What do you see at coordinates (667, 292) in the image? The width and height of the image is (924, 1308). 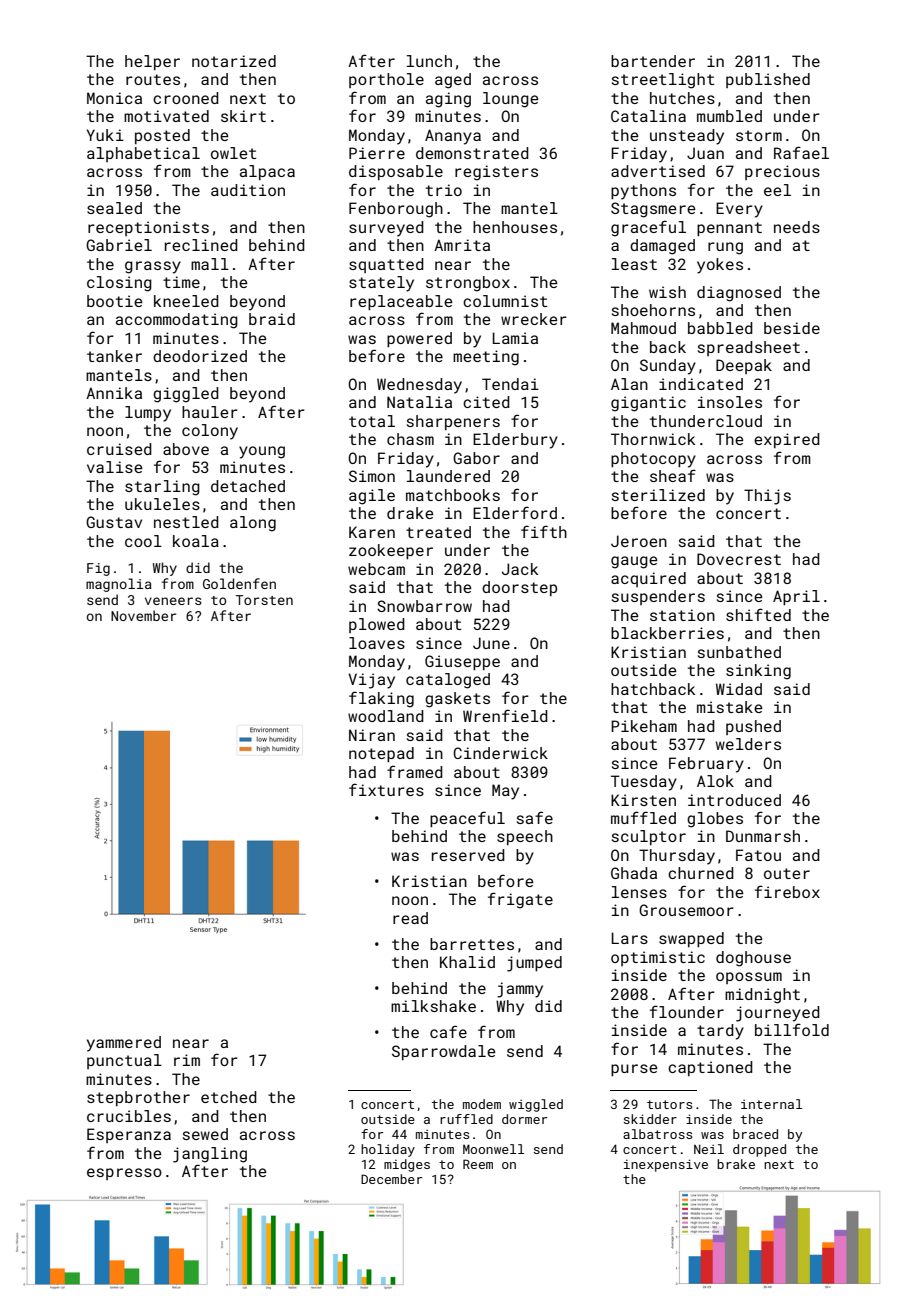 I see `wish` at bounding box center [667, 292].
